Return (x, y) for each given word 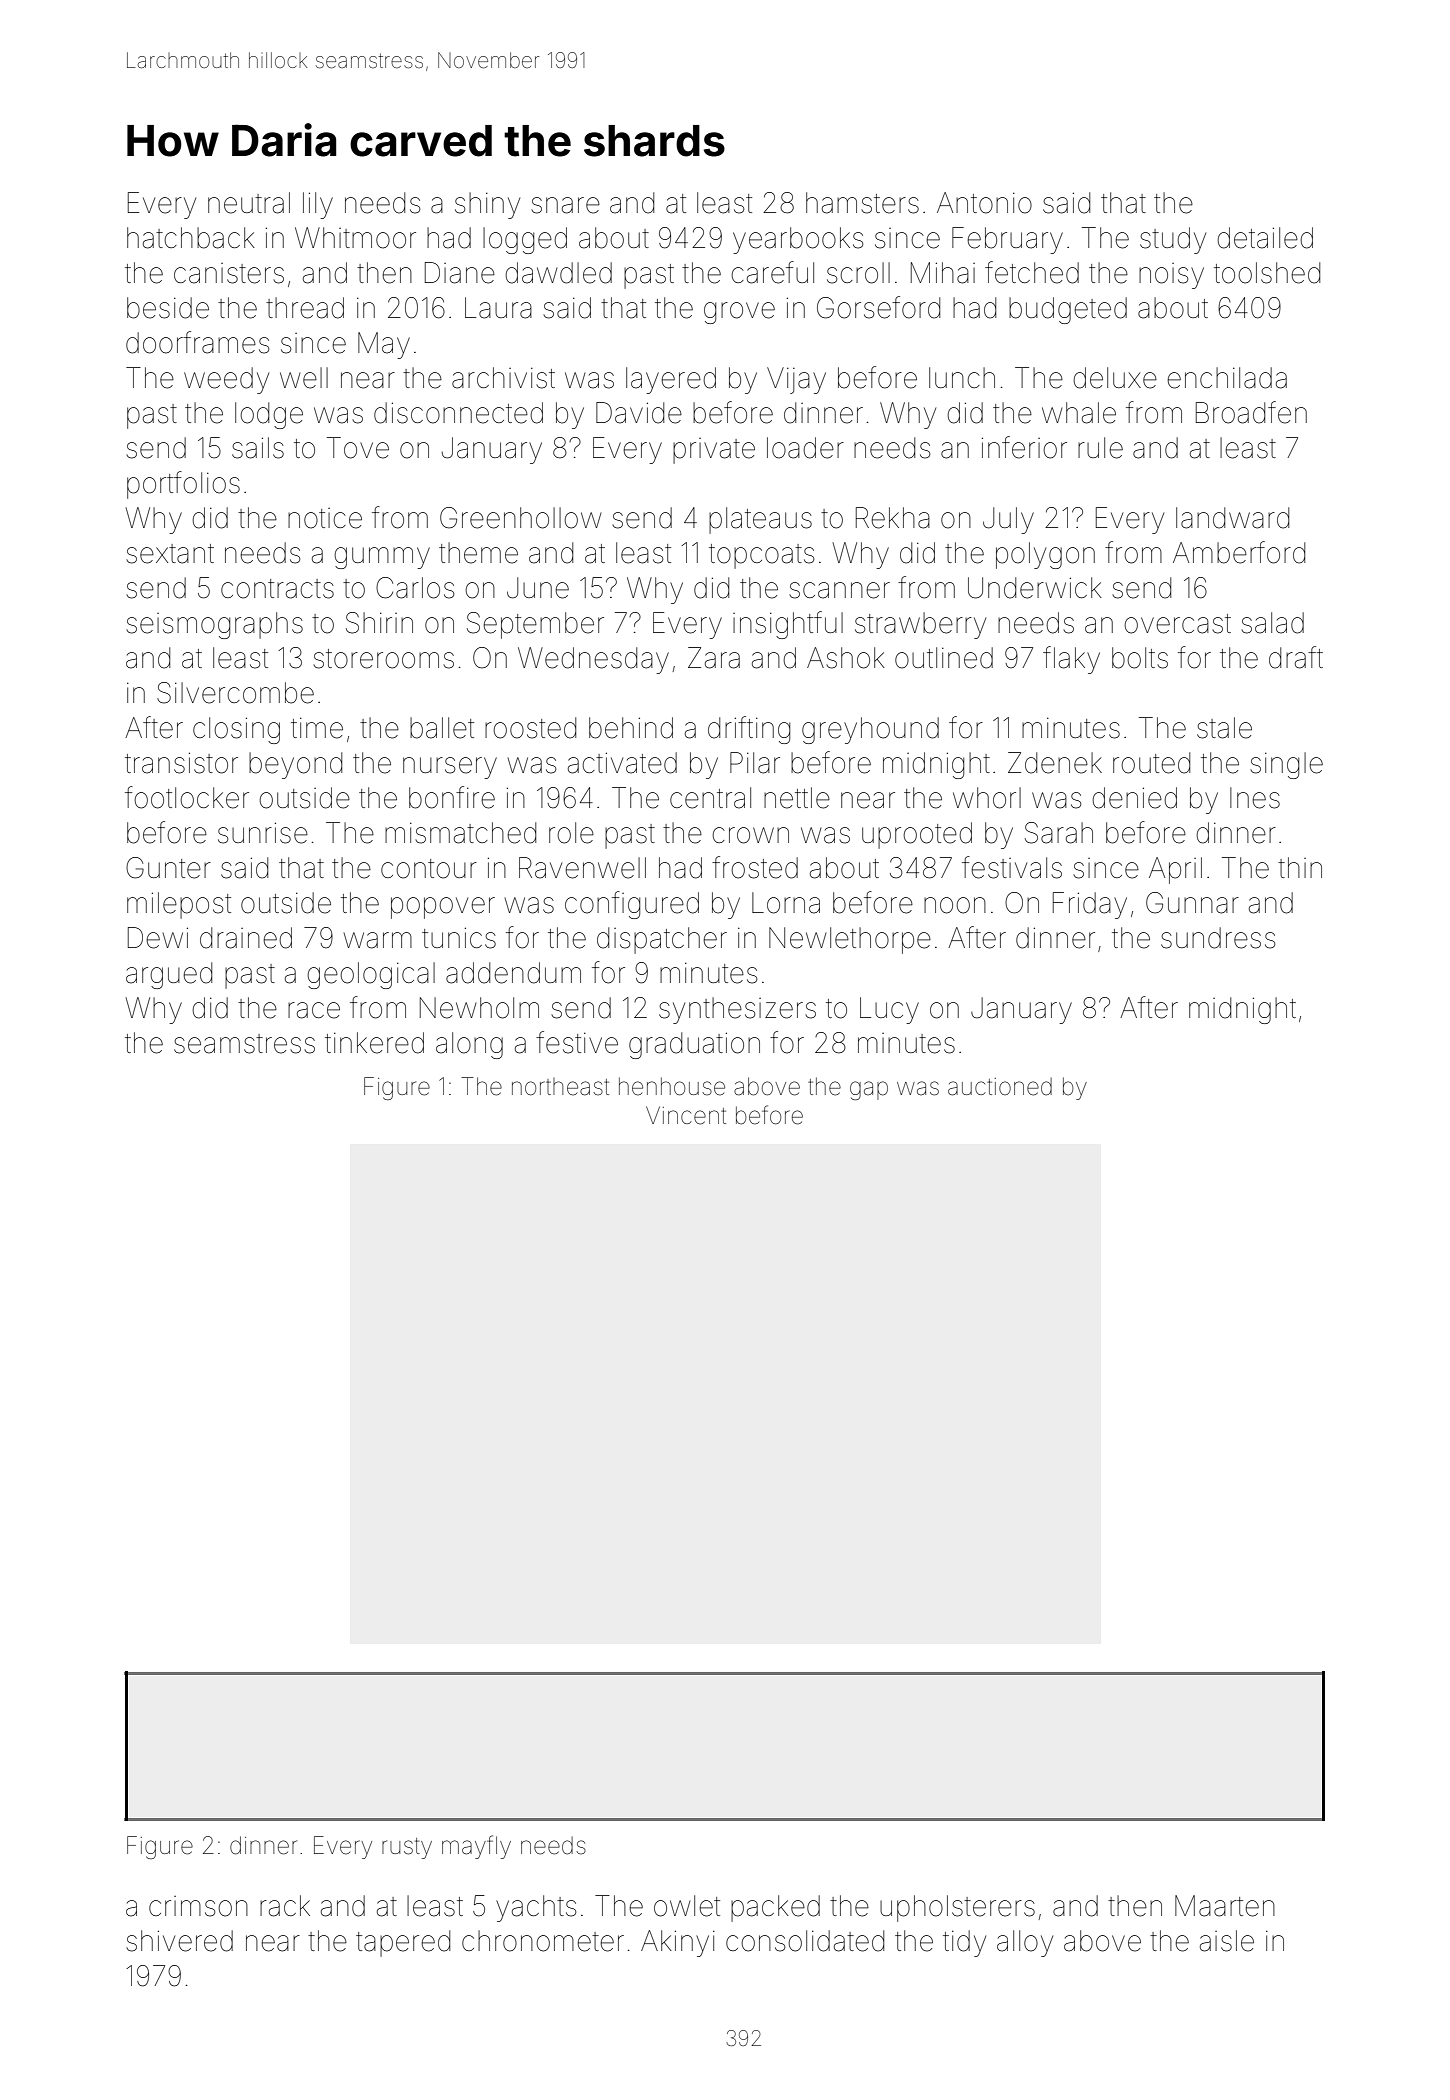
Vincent (686, 1115)
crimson (198, 1906)
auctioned (1000, 1087)
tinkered (374, 1043)
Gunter (168, 868)
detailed (1265, 238)
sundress (1218, 938)
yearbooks (798, 240)
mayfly (476, 1847)
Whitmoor (355, 238)
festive (577, 1042)
